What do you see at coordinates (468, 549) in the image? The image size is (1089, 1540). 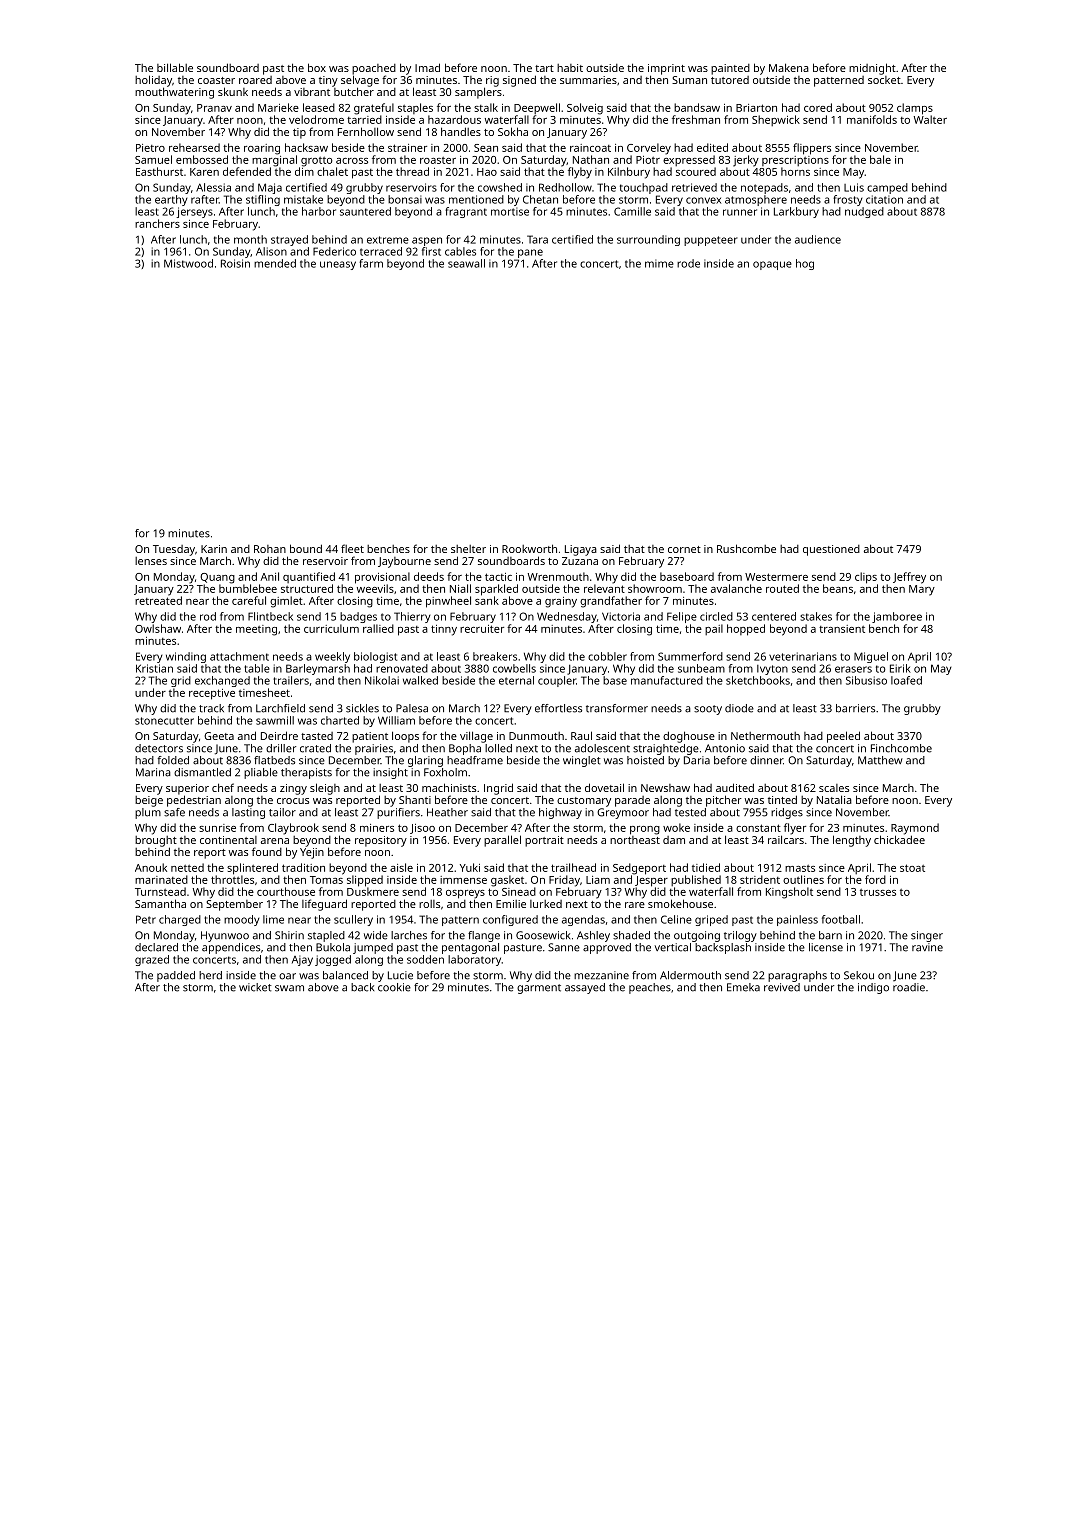 I see `shelter` at bounding box center [468, 549].
